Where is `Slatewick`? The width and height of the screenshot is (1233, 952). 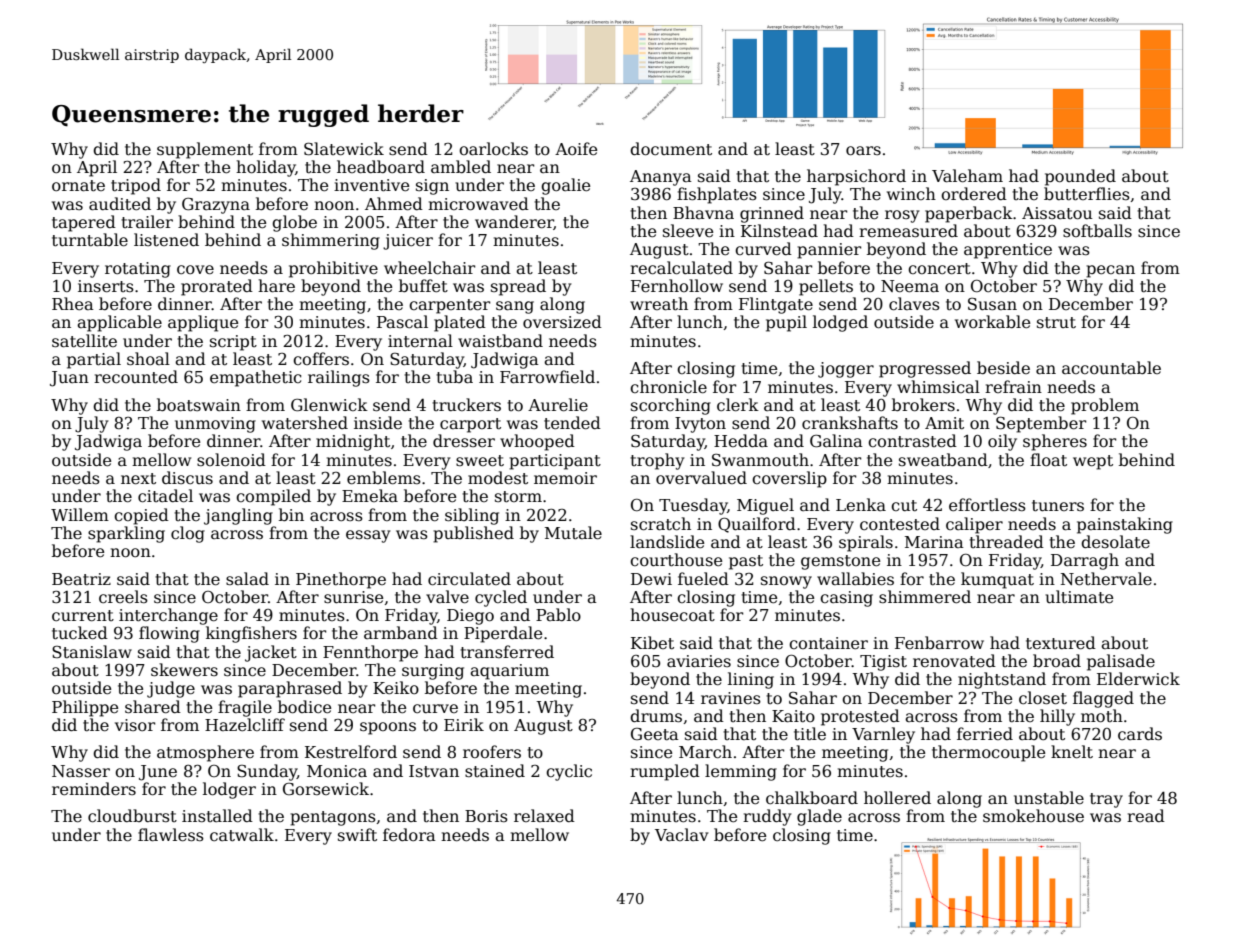
Slatewick is located at coordinates (344, 149).
